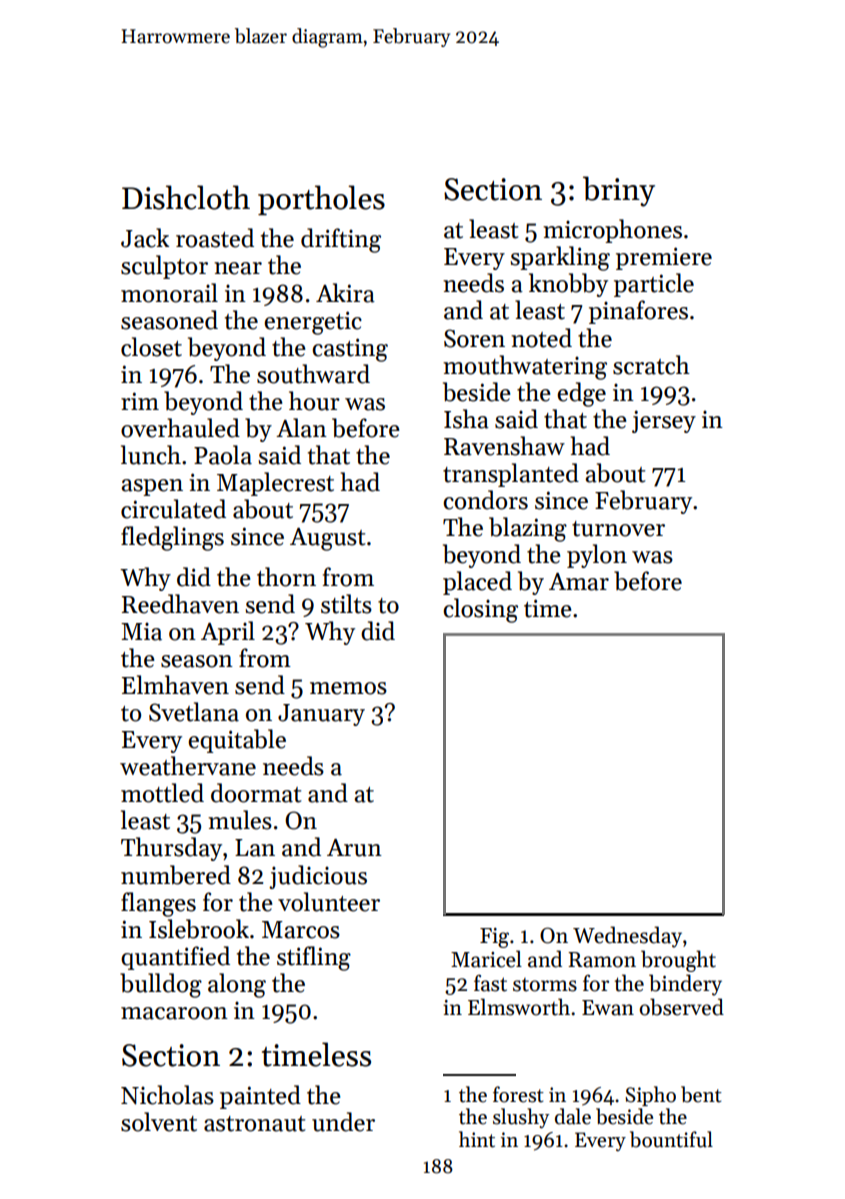 This image has width=845, height=1199. What do you see at coordinates (579, 582) in the image?
I see `Amar` at bounding box center [579, 582].
